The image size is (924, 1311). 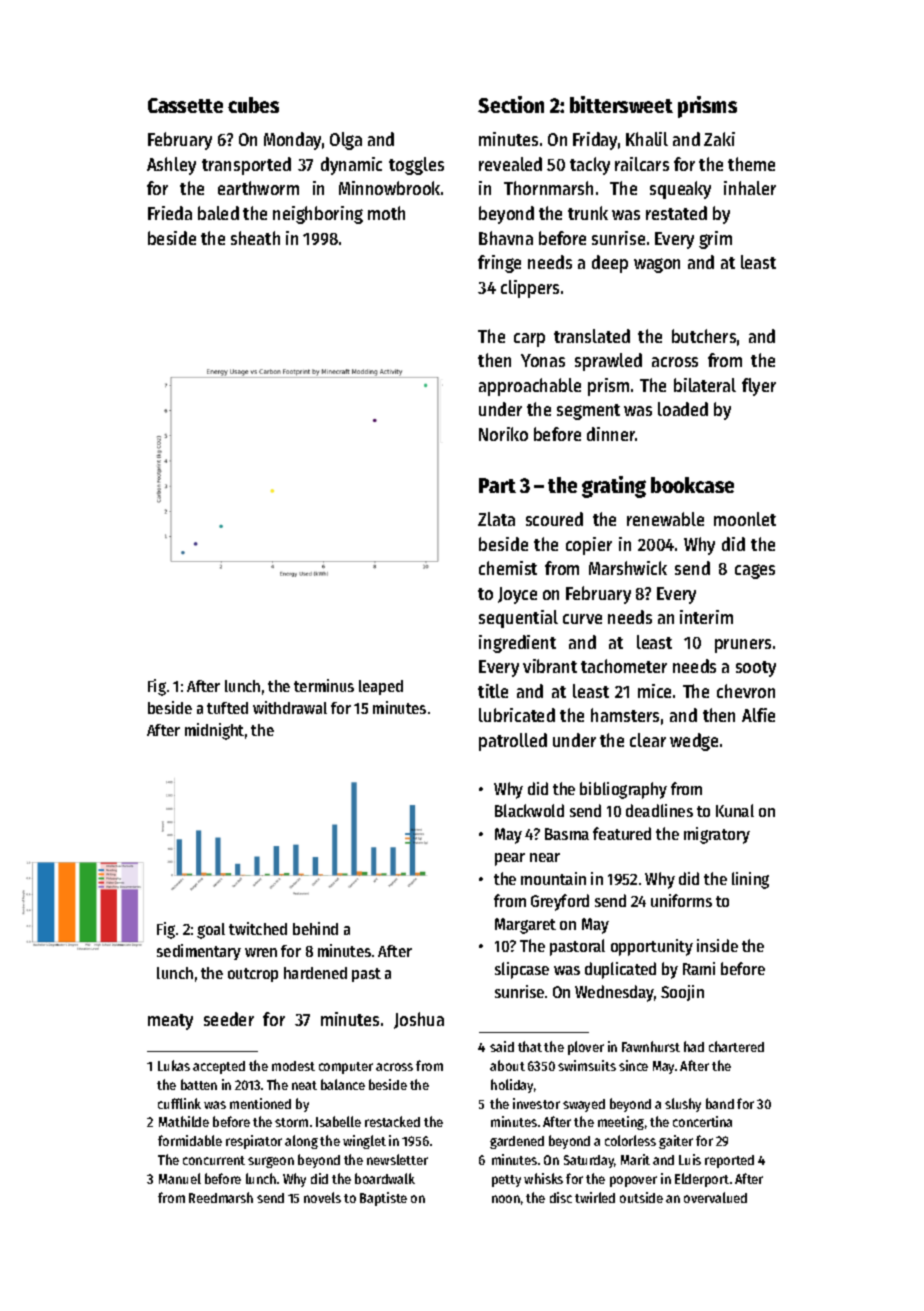 I want to click on Minnowbrook, so click(x=389, y=188).
